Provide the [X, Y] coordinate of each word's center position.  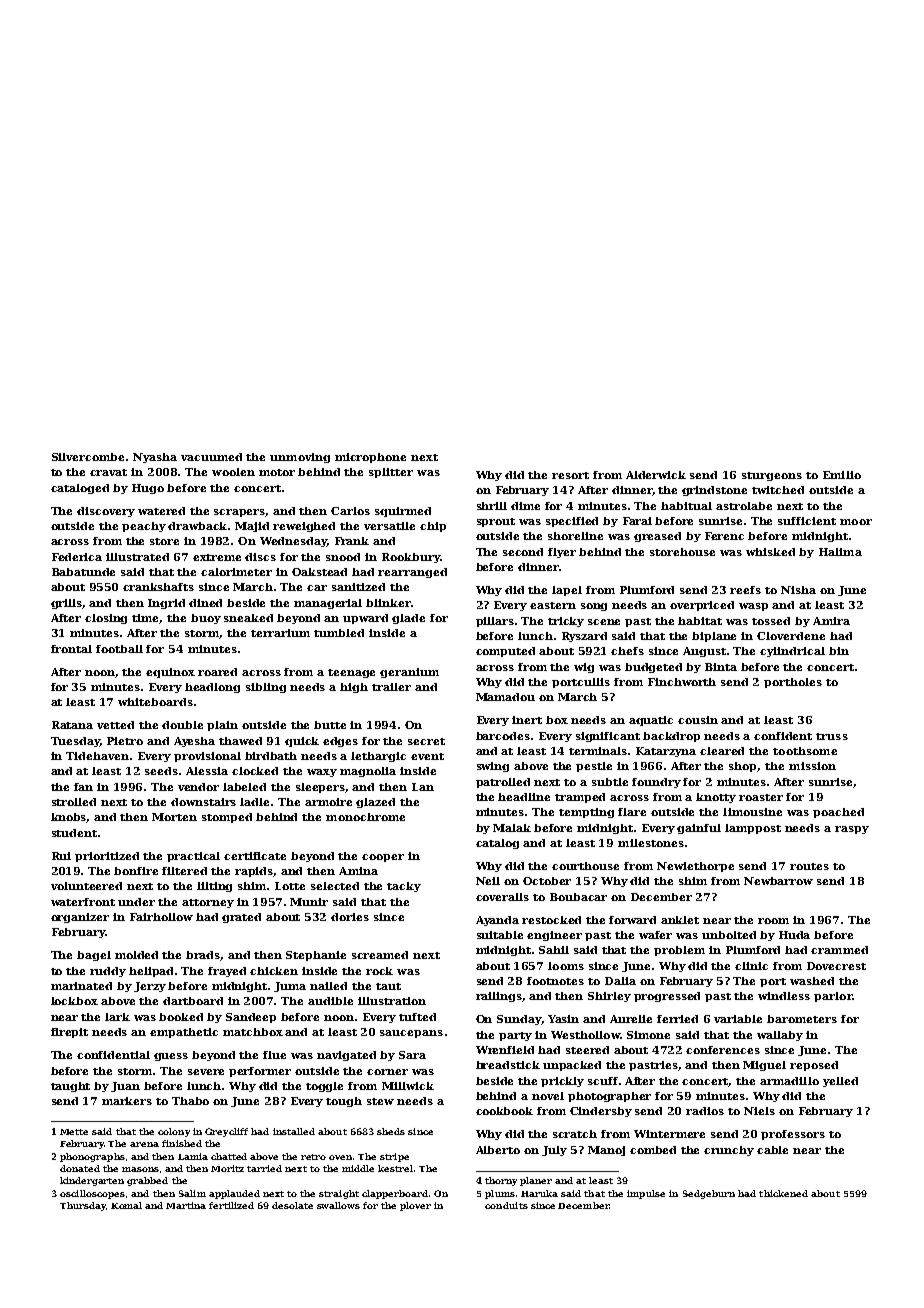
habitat [700, 621]
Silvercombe [88, 457]
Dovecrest [836, 966]
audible [330, 1001]
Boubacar [578, 897]
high [354, 688]
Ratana [72, 725]
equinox [170, 673]
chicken [274, 971]
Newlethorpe [695, 867]
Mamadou [505, 697]
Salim [192, 1193]
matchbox [253, 1032]
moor [856, 522]
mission [812, 766]
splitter [391, 473]
